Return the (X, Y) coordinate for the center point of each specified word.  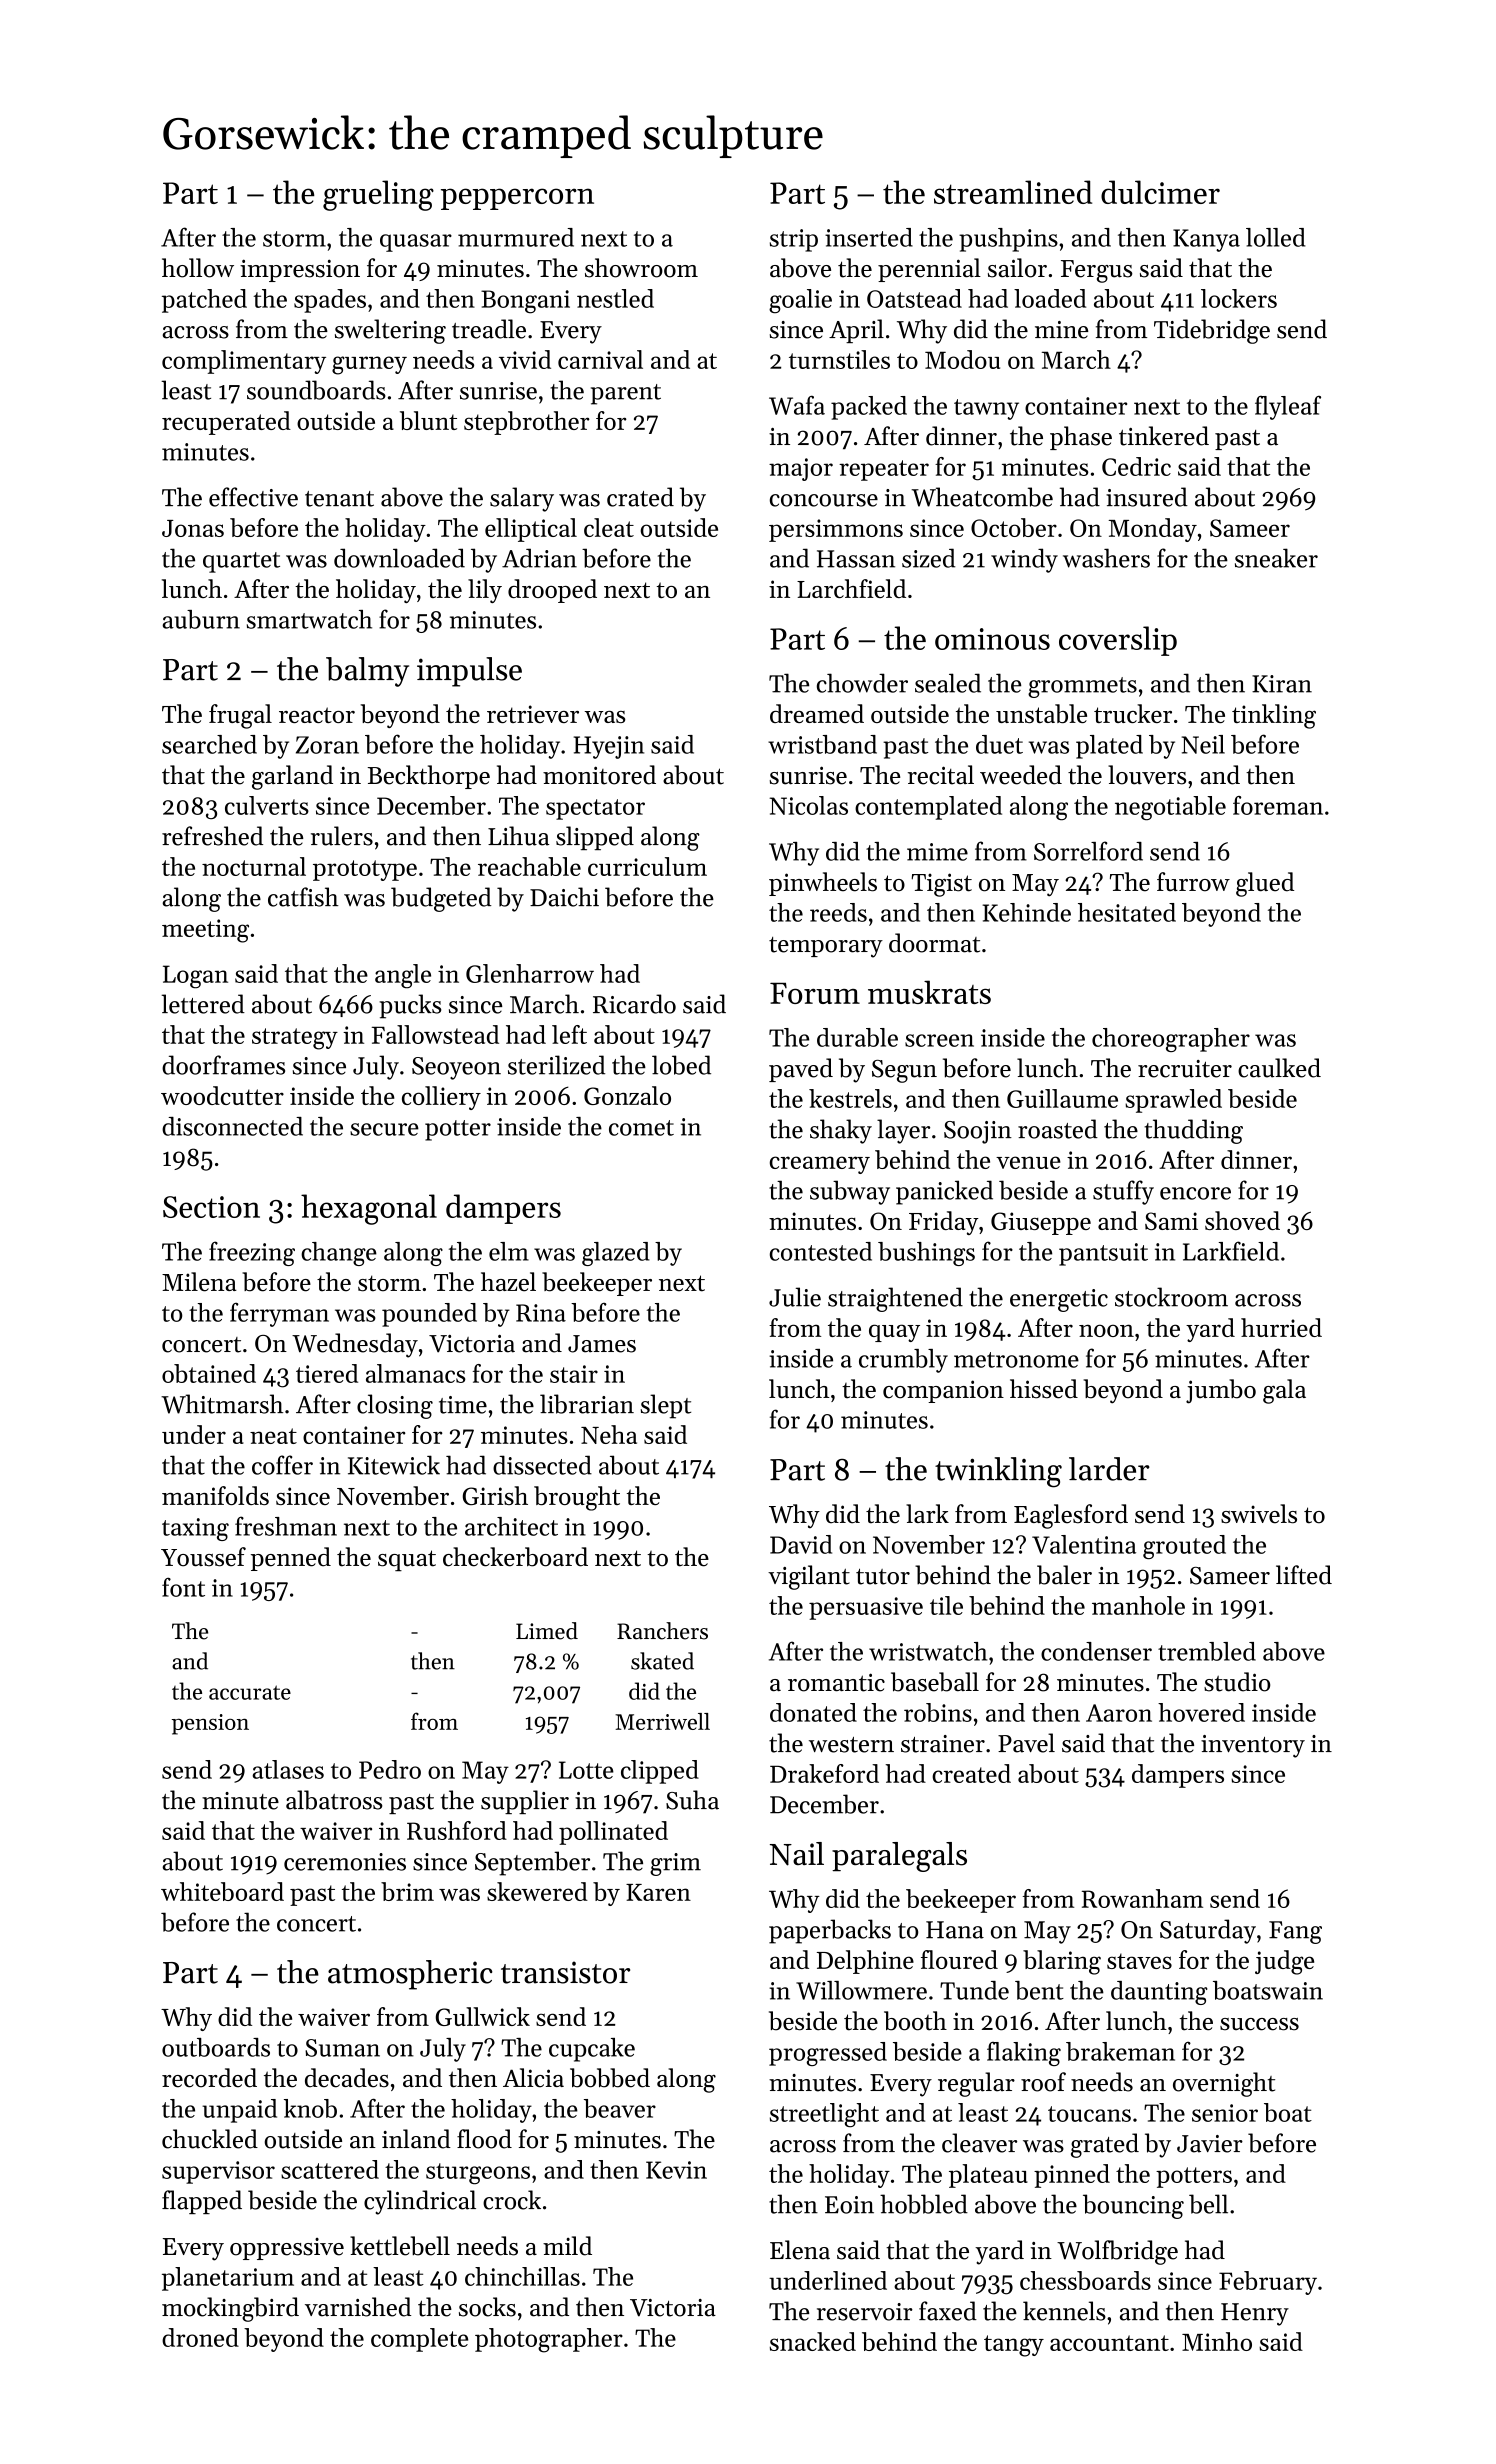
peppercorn (517, 199)
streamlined (1013, 192)
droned (200, 2337)
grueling (378, 195)
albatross (334, 1800)
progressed (828, 2054)
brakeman (1120, 2051)
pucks (410, 1006)
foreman (1278, 805)
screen (939, 1040)
